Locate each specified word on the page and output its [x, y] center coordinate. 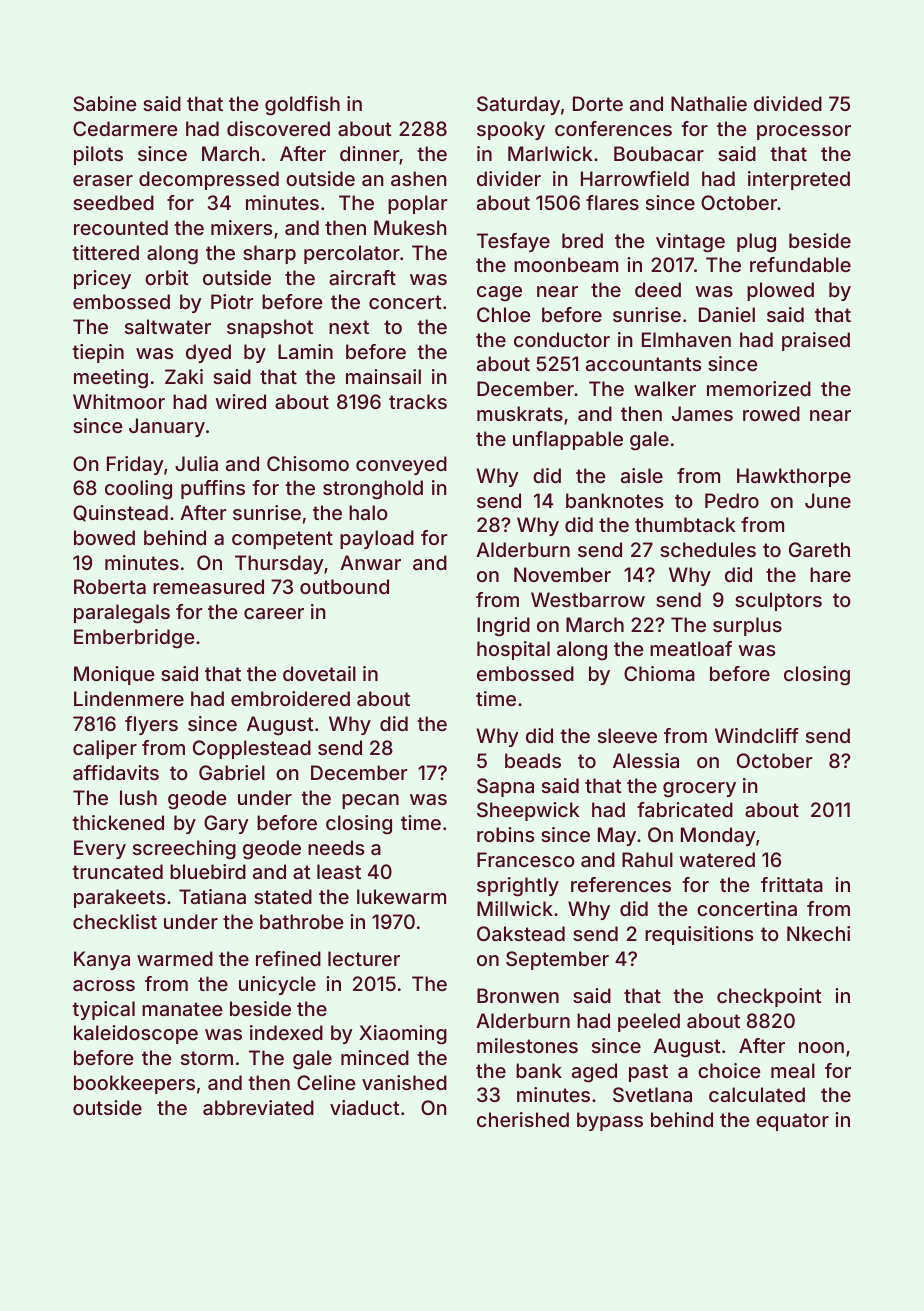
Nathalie [709, 103]
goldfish [302, 106]
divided [788, 103]
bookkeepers [134, 1084]
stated [283, 896]
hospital [513, 650]
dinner [370, 155]
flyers [151, 725]
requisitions [699, 935]
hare [830, 574]
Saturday [518, 105]
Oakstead [521, 933]
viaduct [365, 1107]
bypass [610, 1121]
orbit [167, 277]
